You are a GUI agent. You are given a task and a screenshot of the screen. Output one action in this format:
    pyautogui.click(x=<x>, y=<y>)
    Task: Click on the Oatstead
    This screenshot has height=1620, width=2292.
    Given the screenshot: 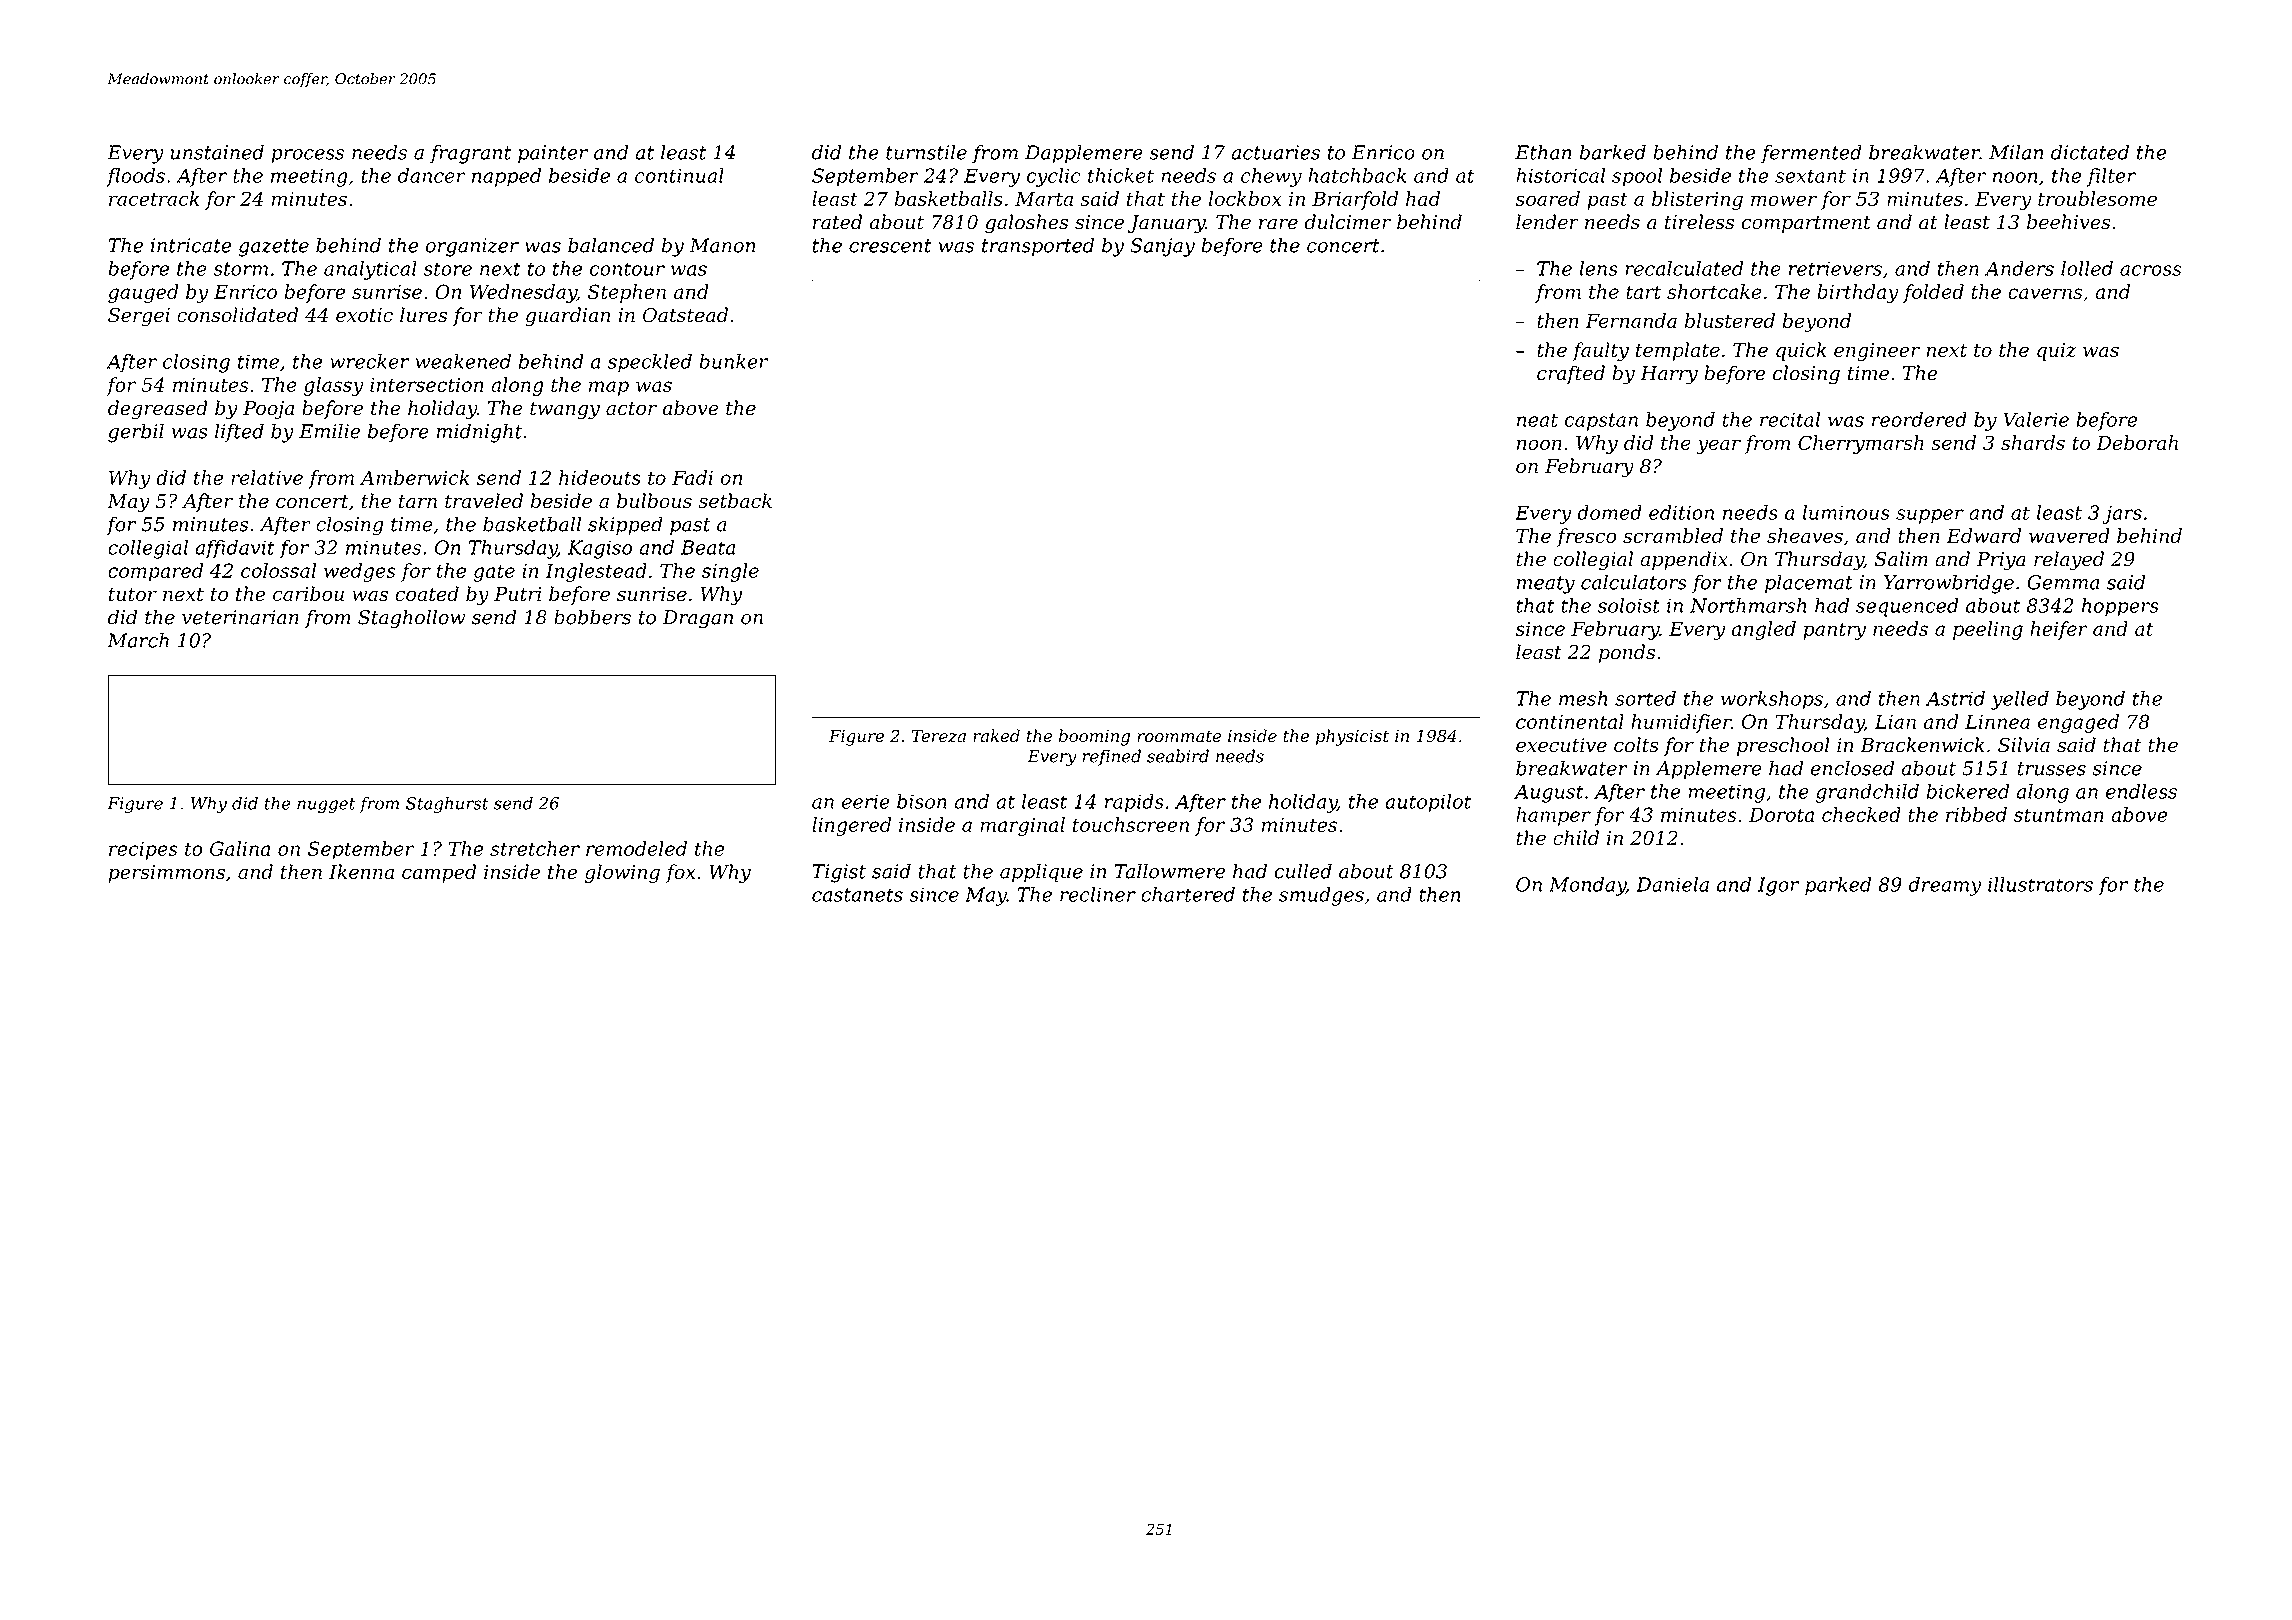 What is the action you would take?
    pyautogui.click(x=685, y=315)
